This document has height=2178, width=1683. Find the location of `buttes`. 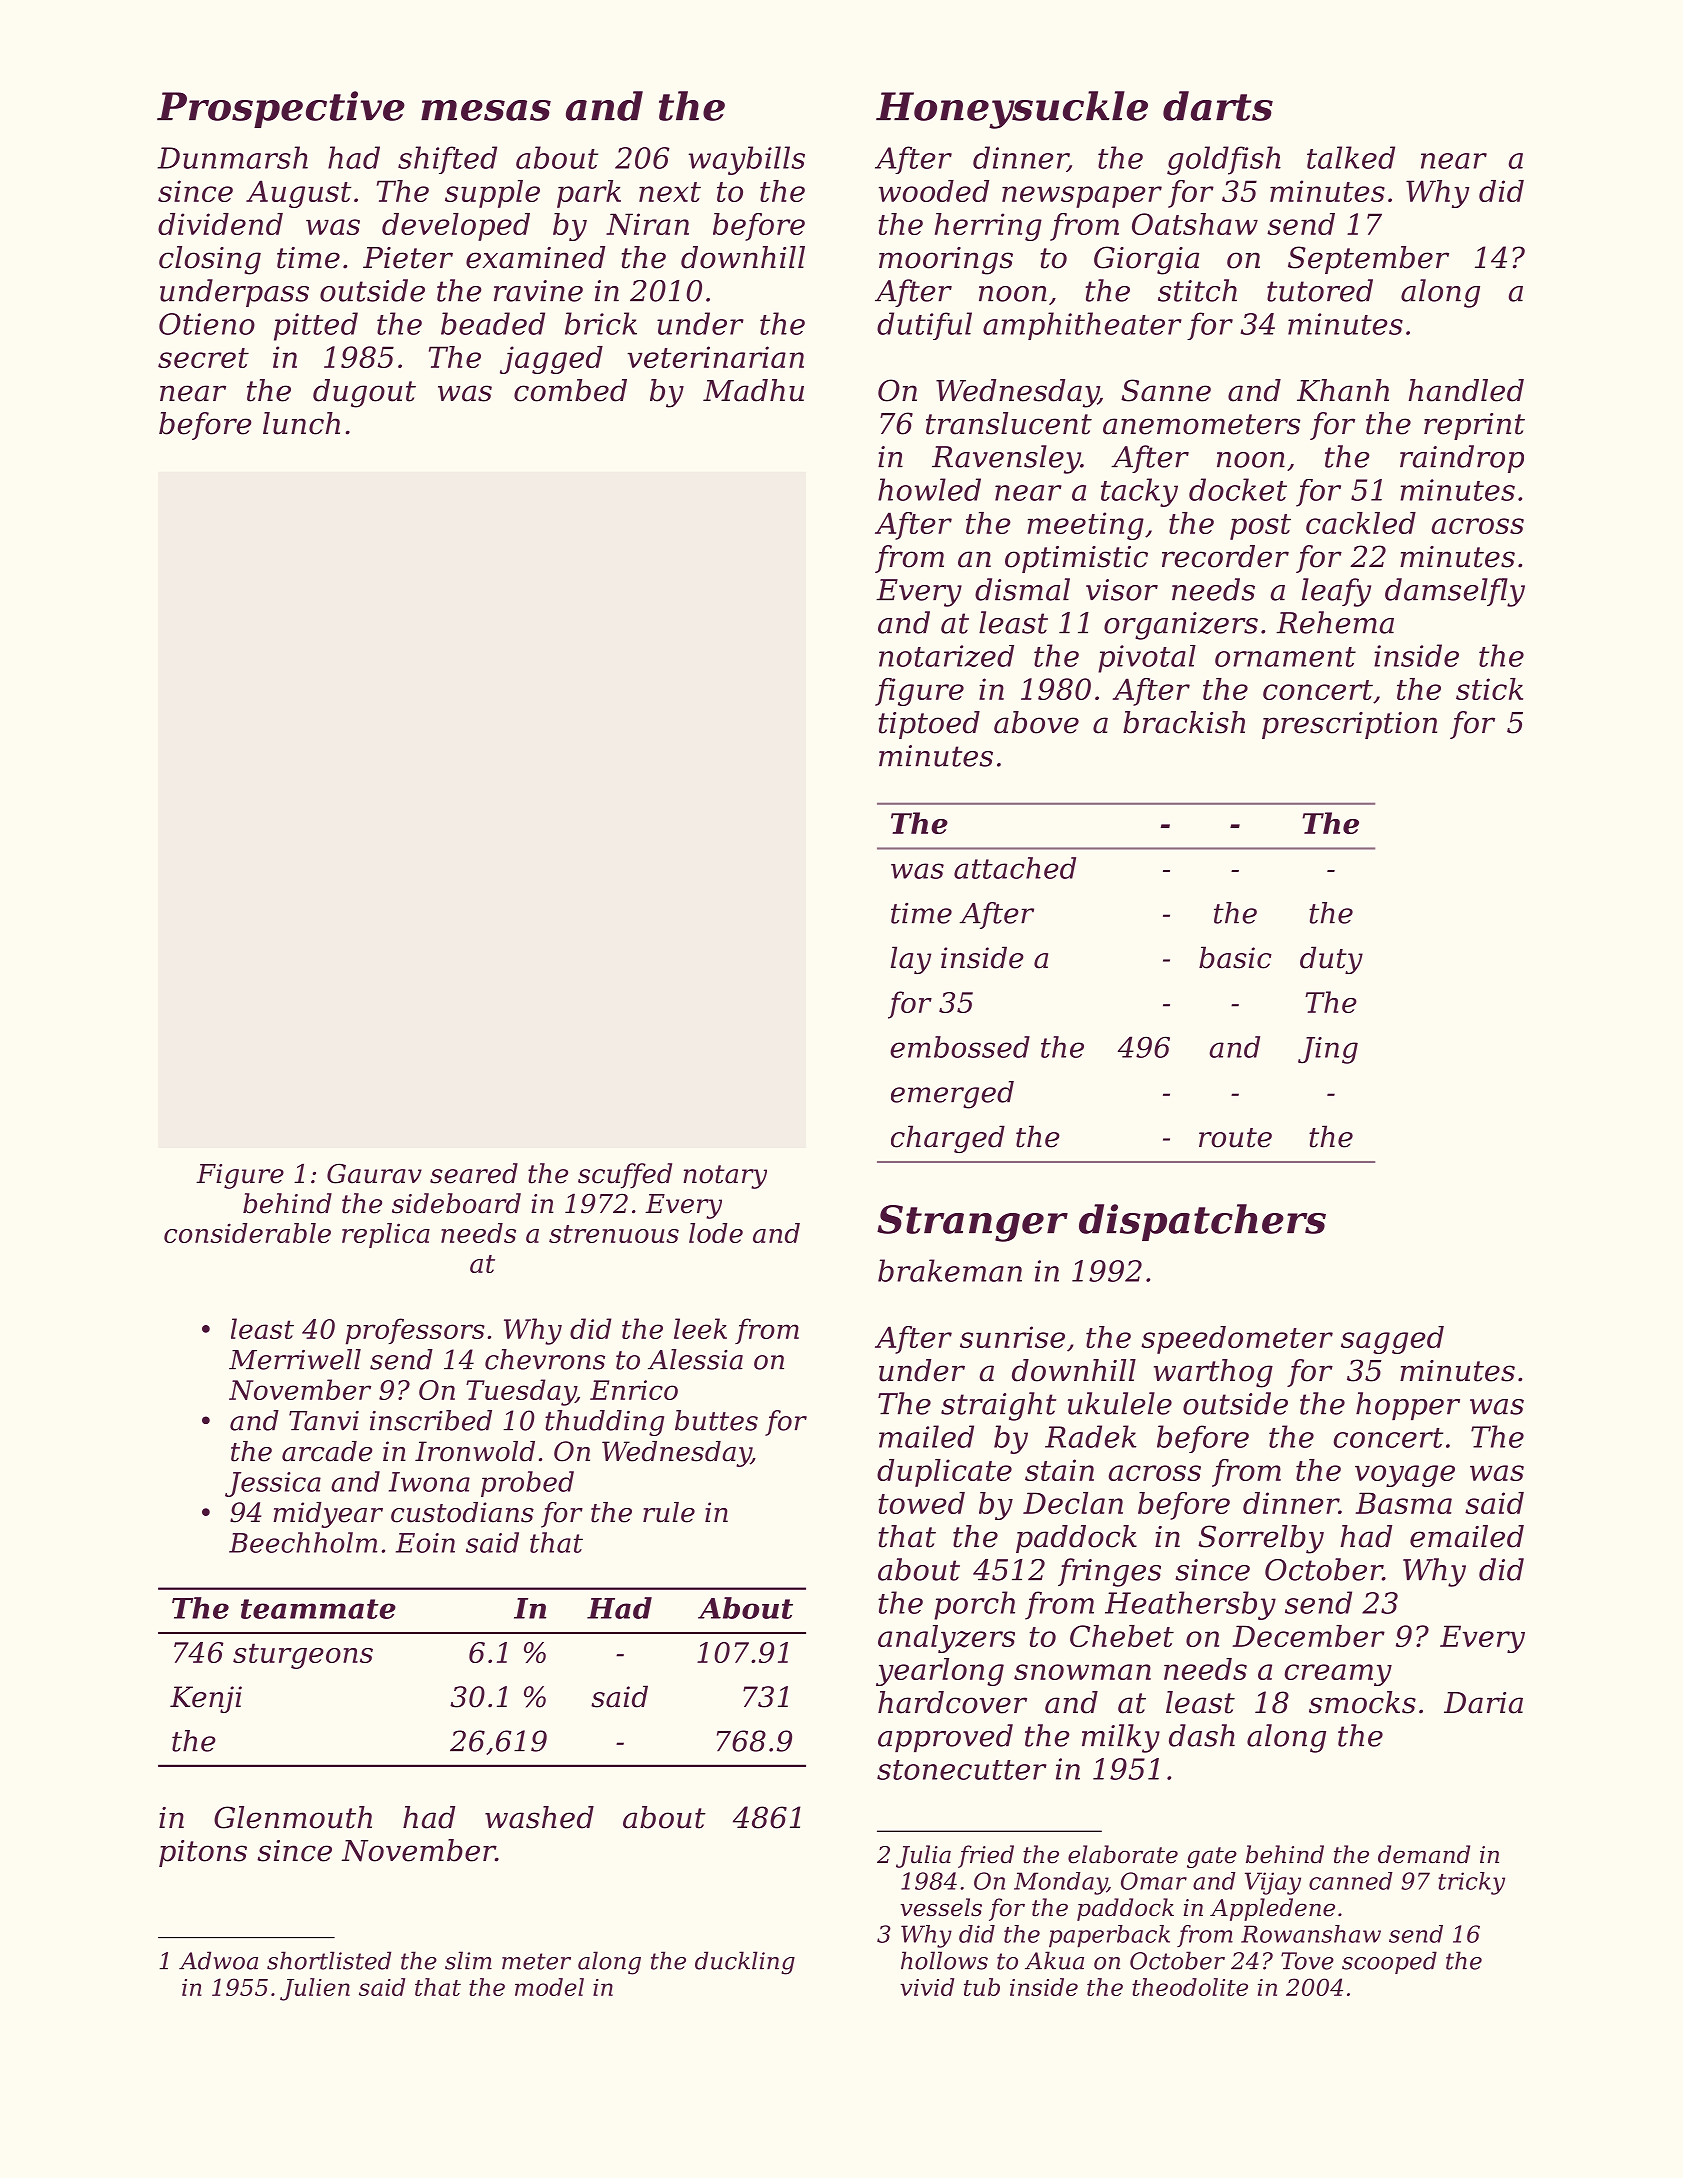

buttes is located at coordinates (716, 1420).
